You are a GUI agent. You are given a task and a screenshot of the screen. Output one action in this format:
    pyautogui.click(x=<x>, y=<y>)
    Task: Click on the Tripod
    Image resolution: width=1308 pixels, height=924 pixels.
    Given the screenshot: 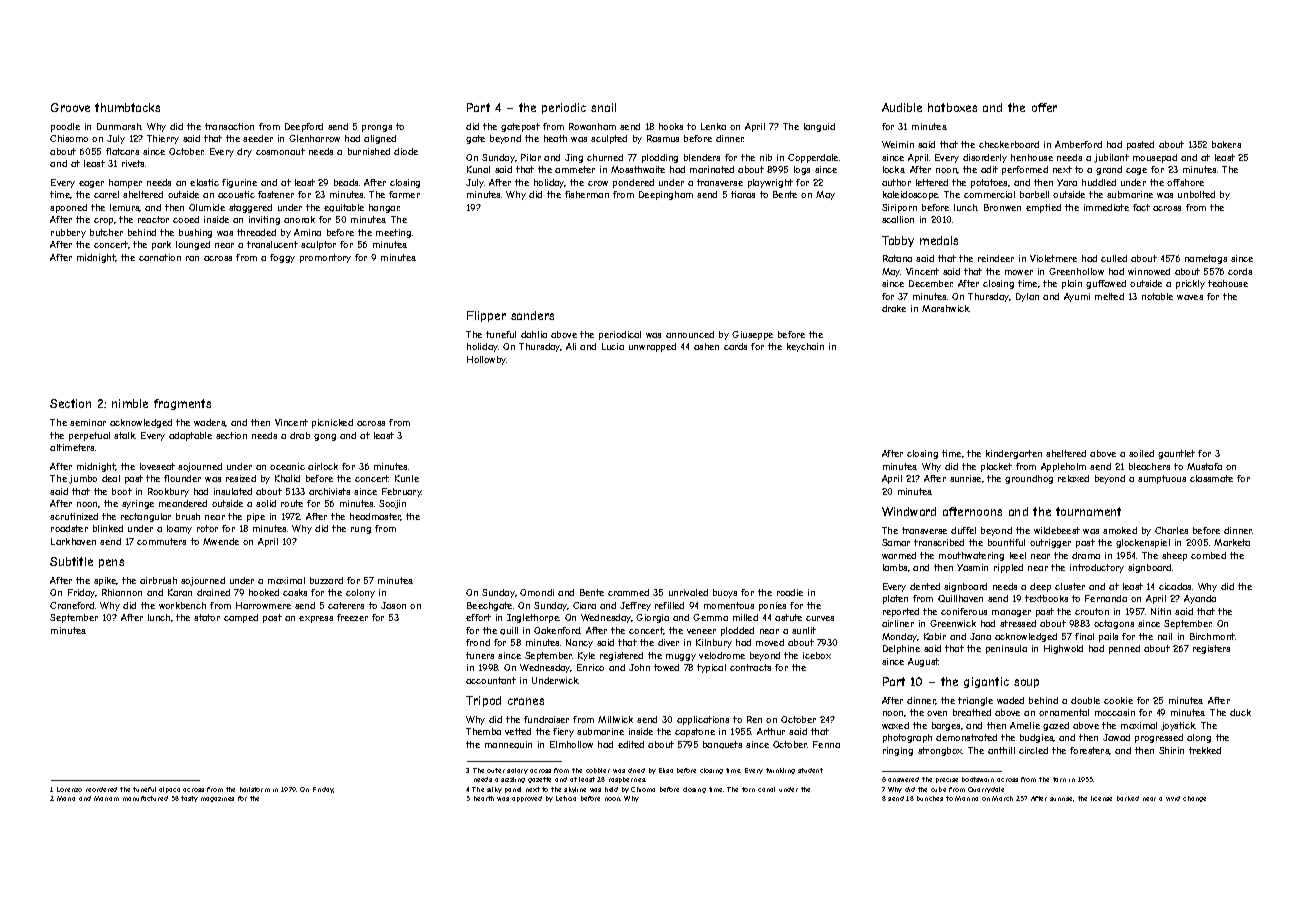 What is the action you would take?
    pyautogui.click(x=483, y=701)
